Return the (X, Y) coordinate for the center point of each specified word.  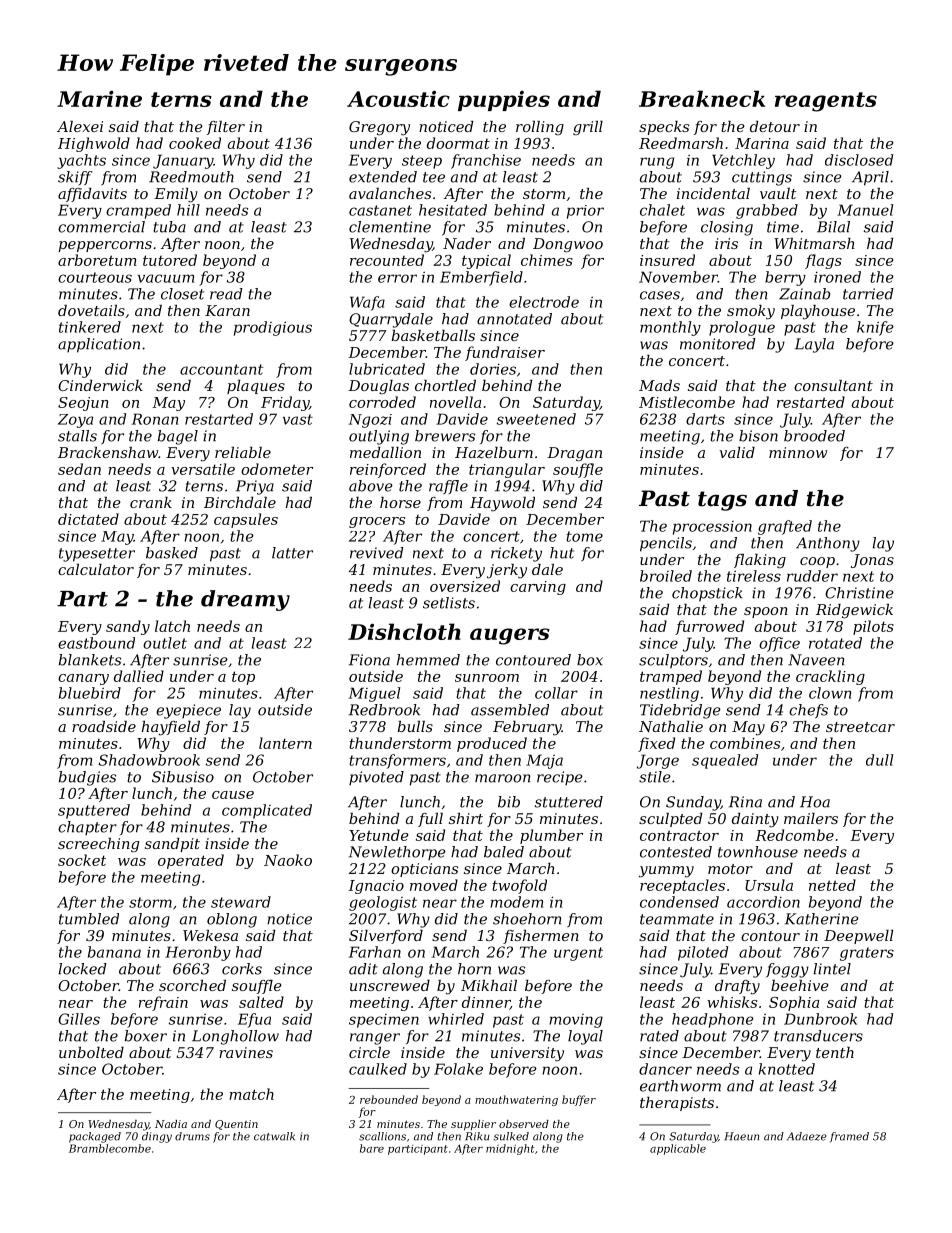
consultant (833, 385)
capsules (246, 520)
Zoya (75, 421)
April (870, 178)
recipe (560, 778)
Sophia (794, 1003)
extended (383, 177)
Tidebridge (680, 711)
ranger (375, 1039)
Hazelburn (494, 453)
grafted (785, 527)
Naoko (288, 860)
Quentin (236, 1125)
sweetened (536, 419)
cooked (195, 143)
